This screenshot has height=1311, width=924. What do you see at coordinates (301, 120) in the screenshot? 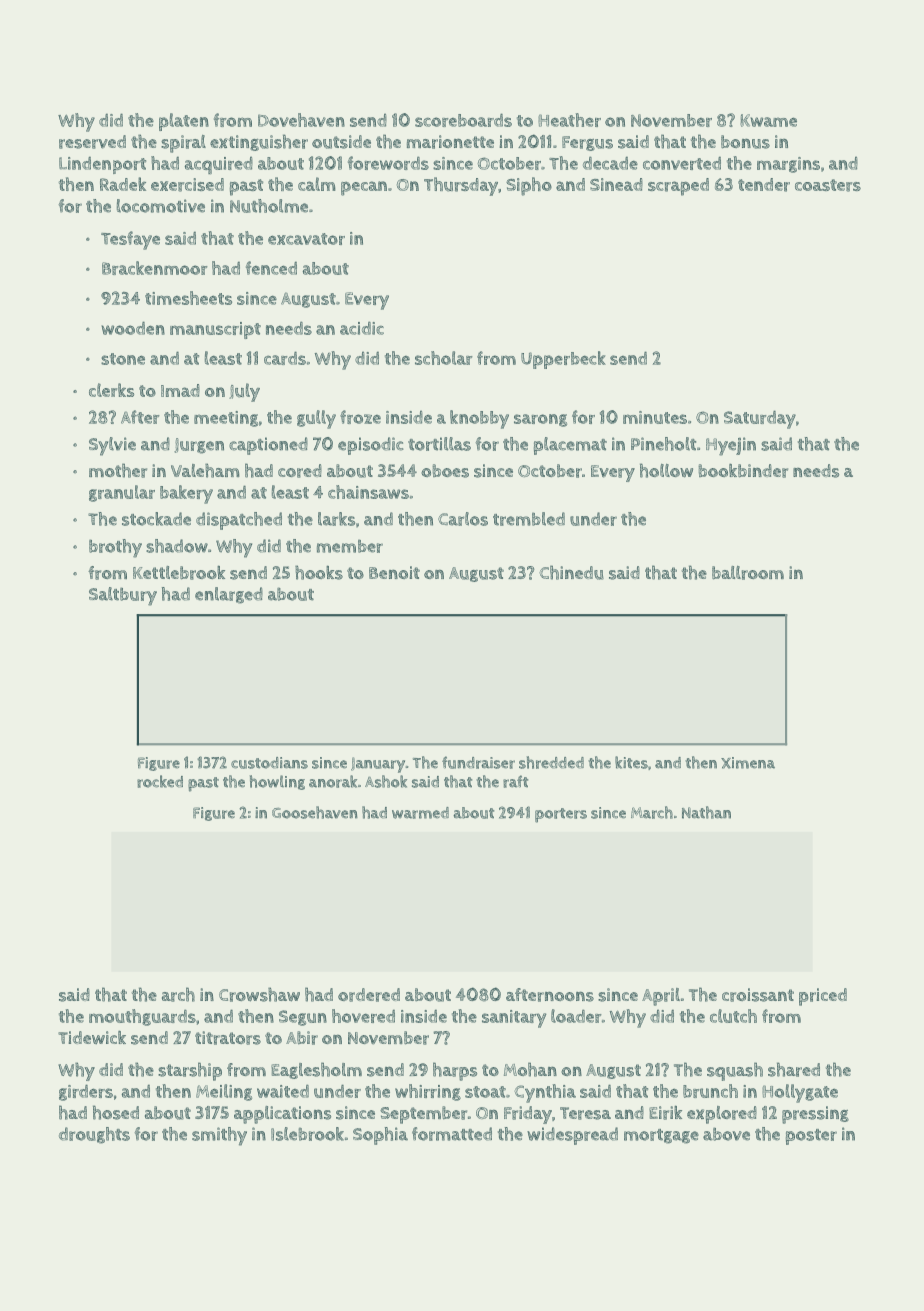
I see `Dovehaven` at bounding box center [301, 120].
